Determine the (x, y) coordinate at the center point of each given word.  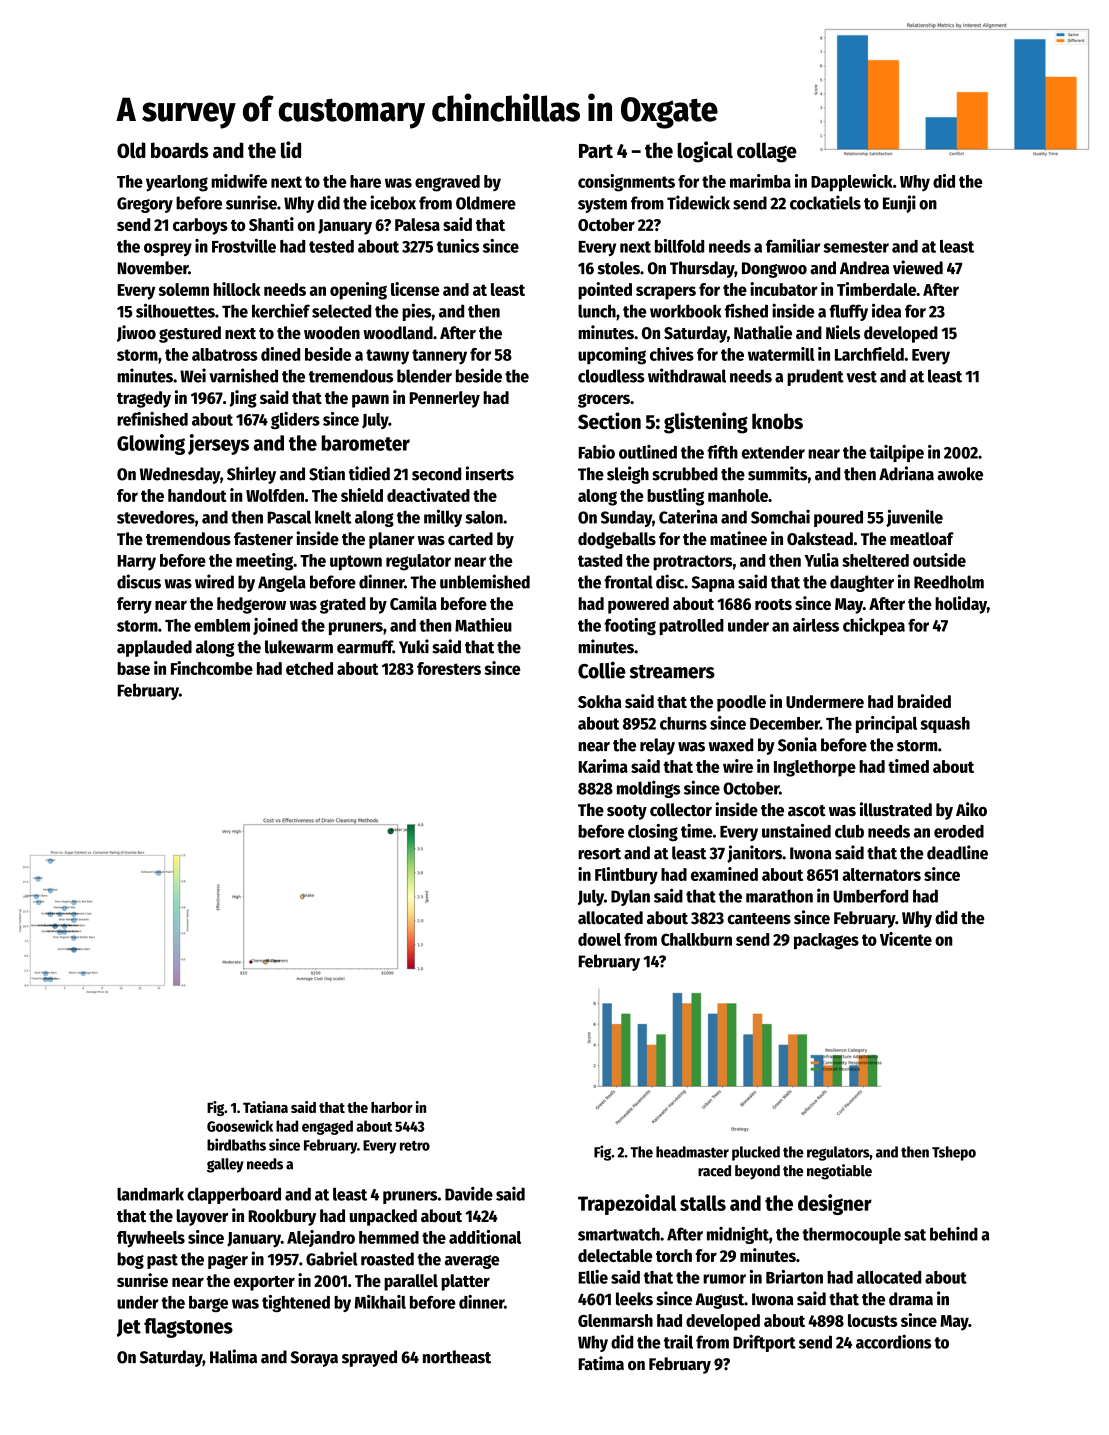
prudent (815, 377)
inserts (490, 473)
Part (596, 151)
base (133, 668)
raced (714, 1171)
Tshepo (954, 1153)
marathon (779, 896)
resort (599, 854)
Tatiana (265, 1107)
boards (180, 150)
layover (203, 1217)
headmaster (692, 1152)
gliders (295, 420)
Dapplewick (852, 183)
